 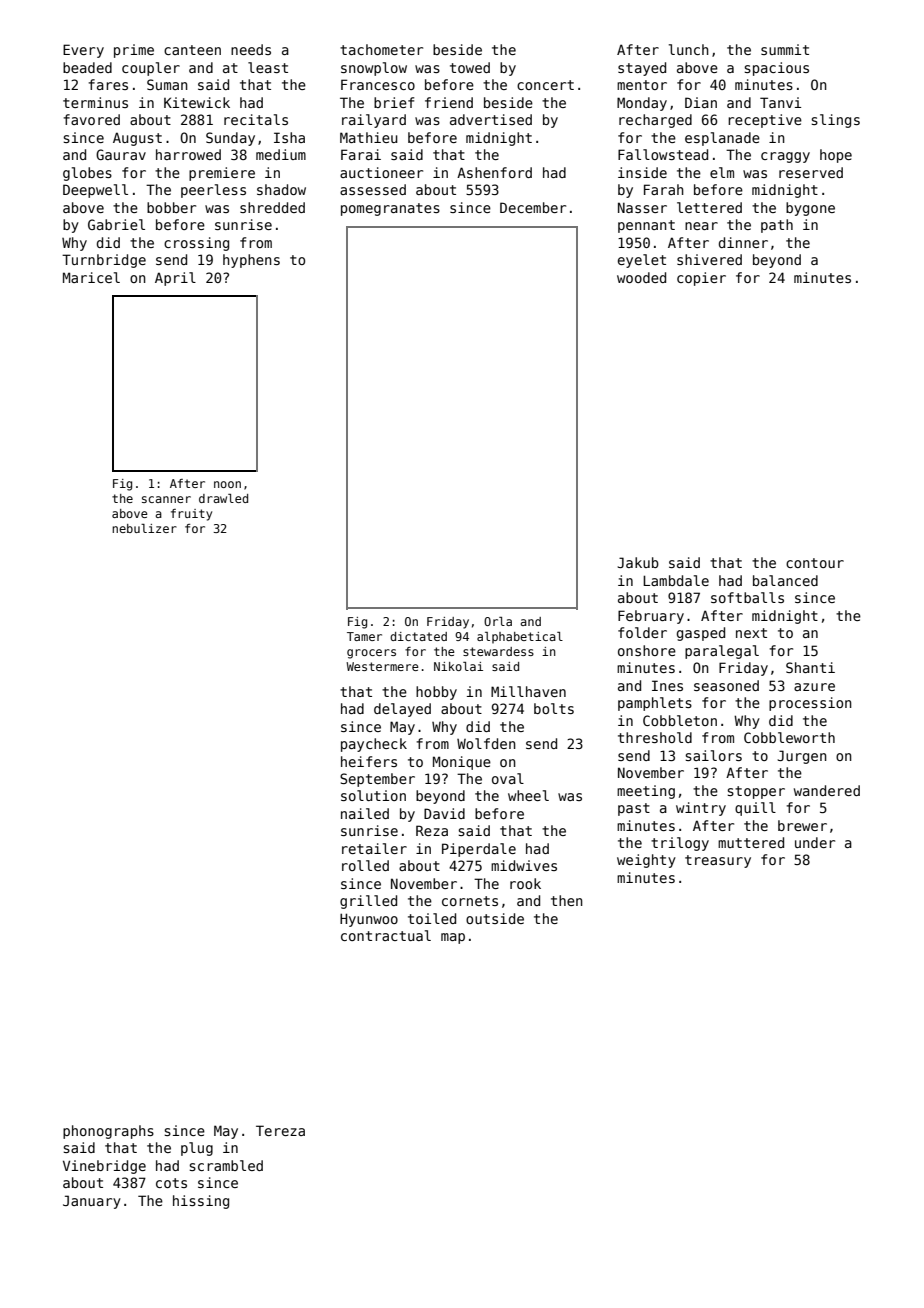 I want to click on nailed, so click(x=365, y=813).
